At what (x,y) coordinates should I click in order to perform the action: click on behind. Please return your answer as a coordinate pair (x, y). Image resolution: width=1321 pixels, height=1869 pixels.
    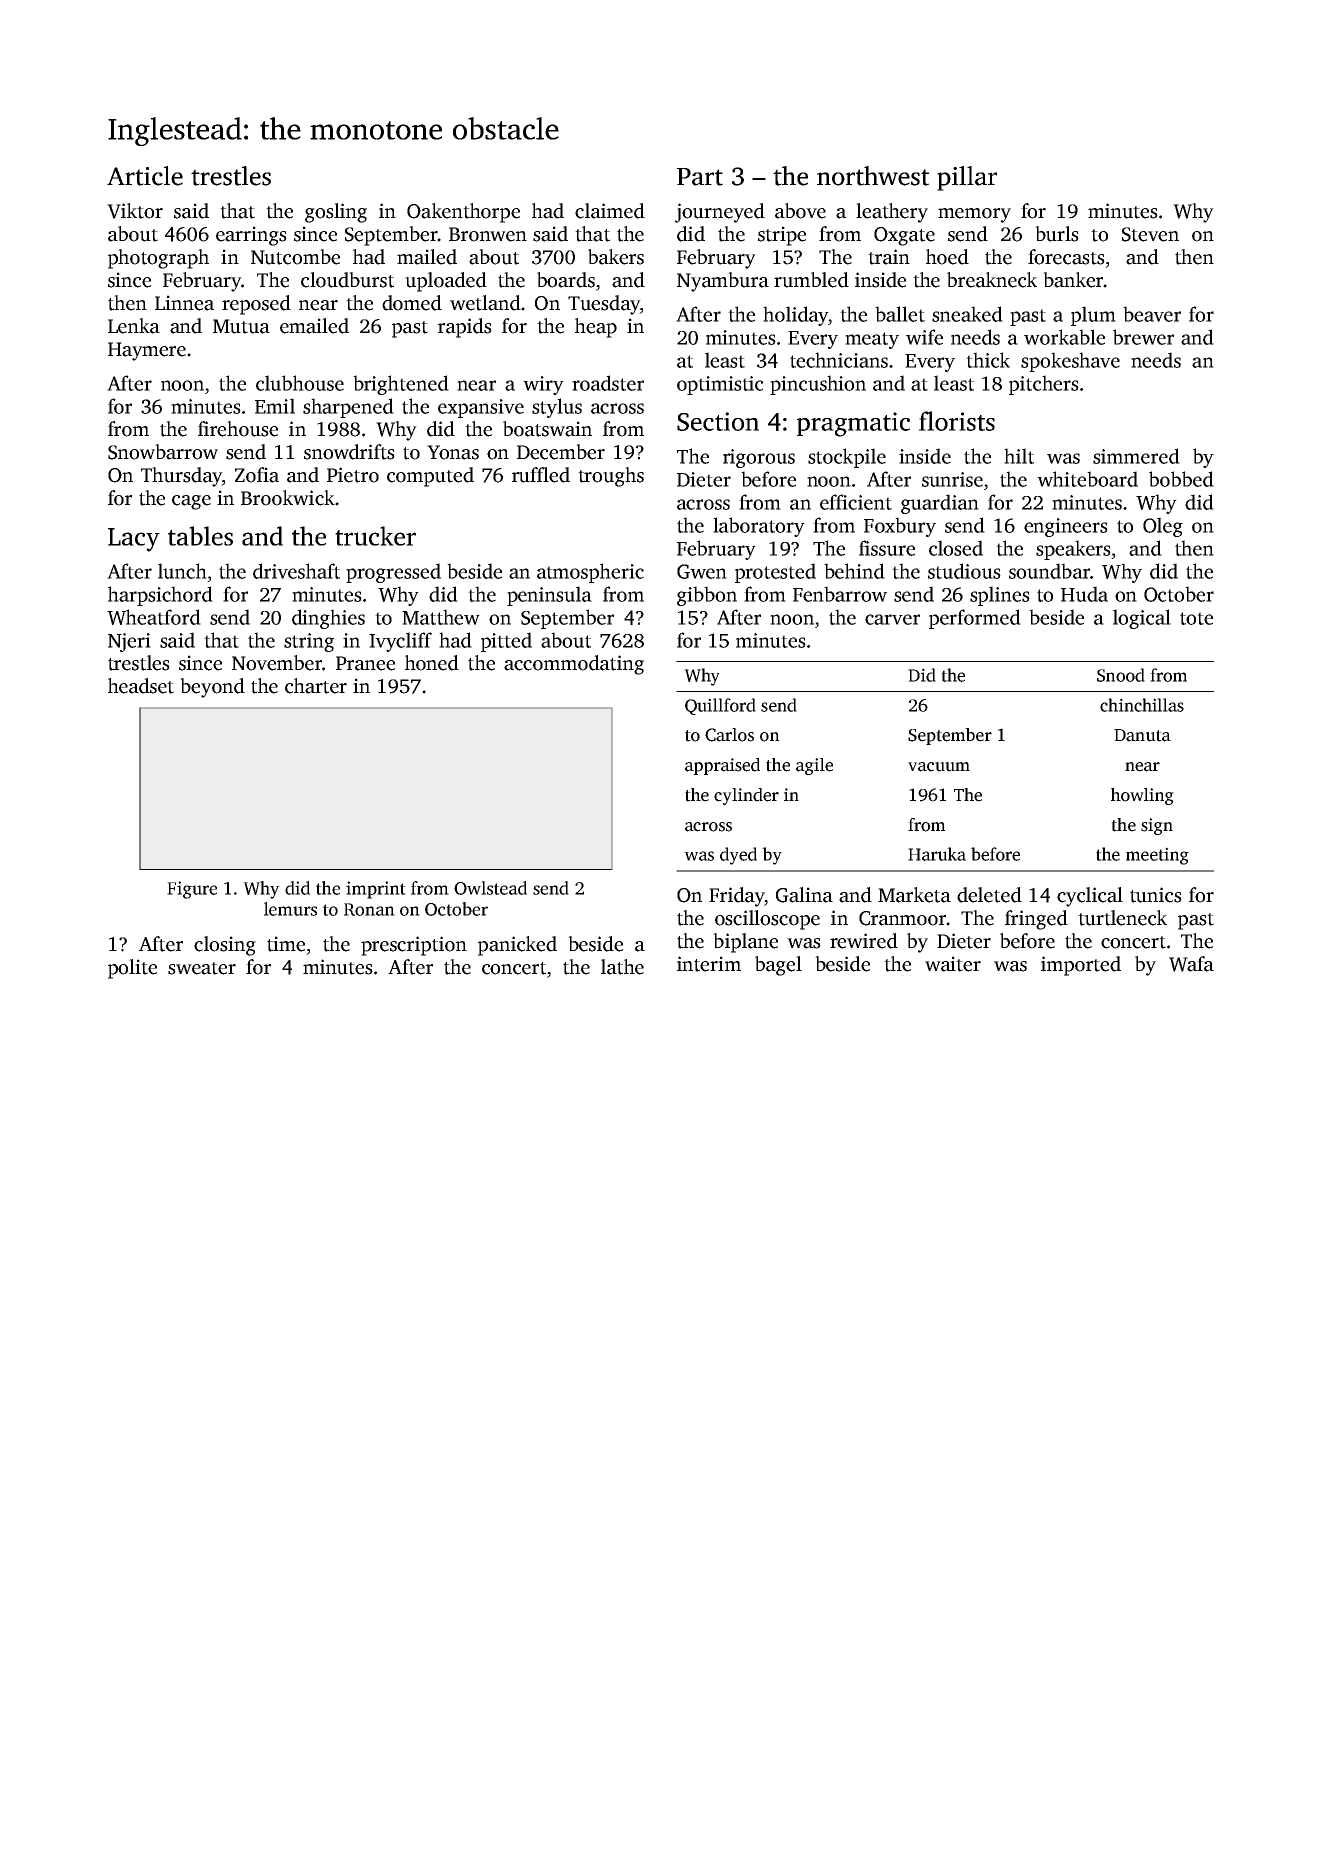
    Looking at the image, I should click on (854, 571).
